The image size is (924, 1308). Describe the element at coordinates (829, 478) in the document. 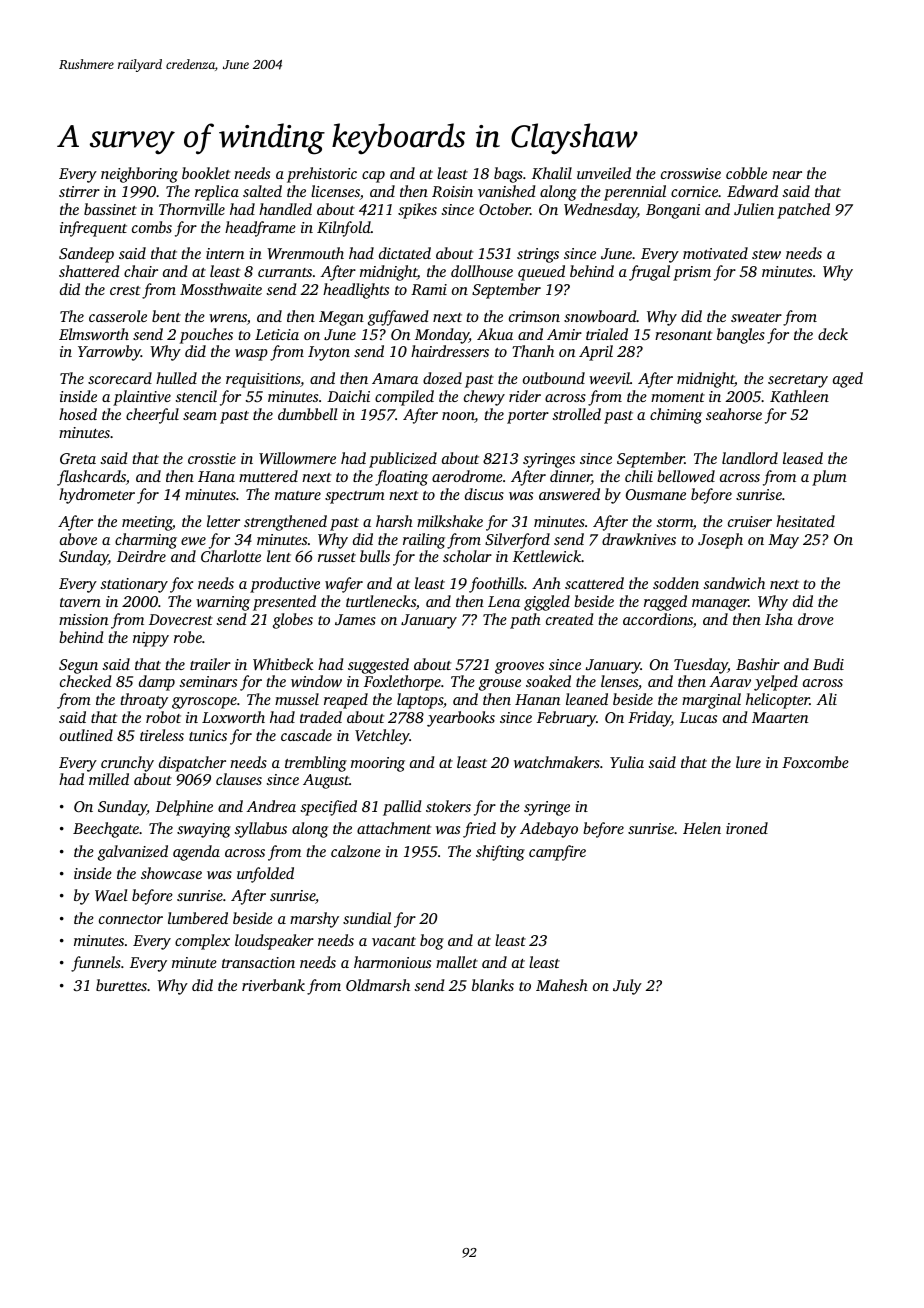

I see `plum` at that location.
